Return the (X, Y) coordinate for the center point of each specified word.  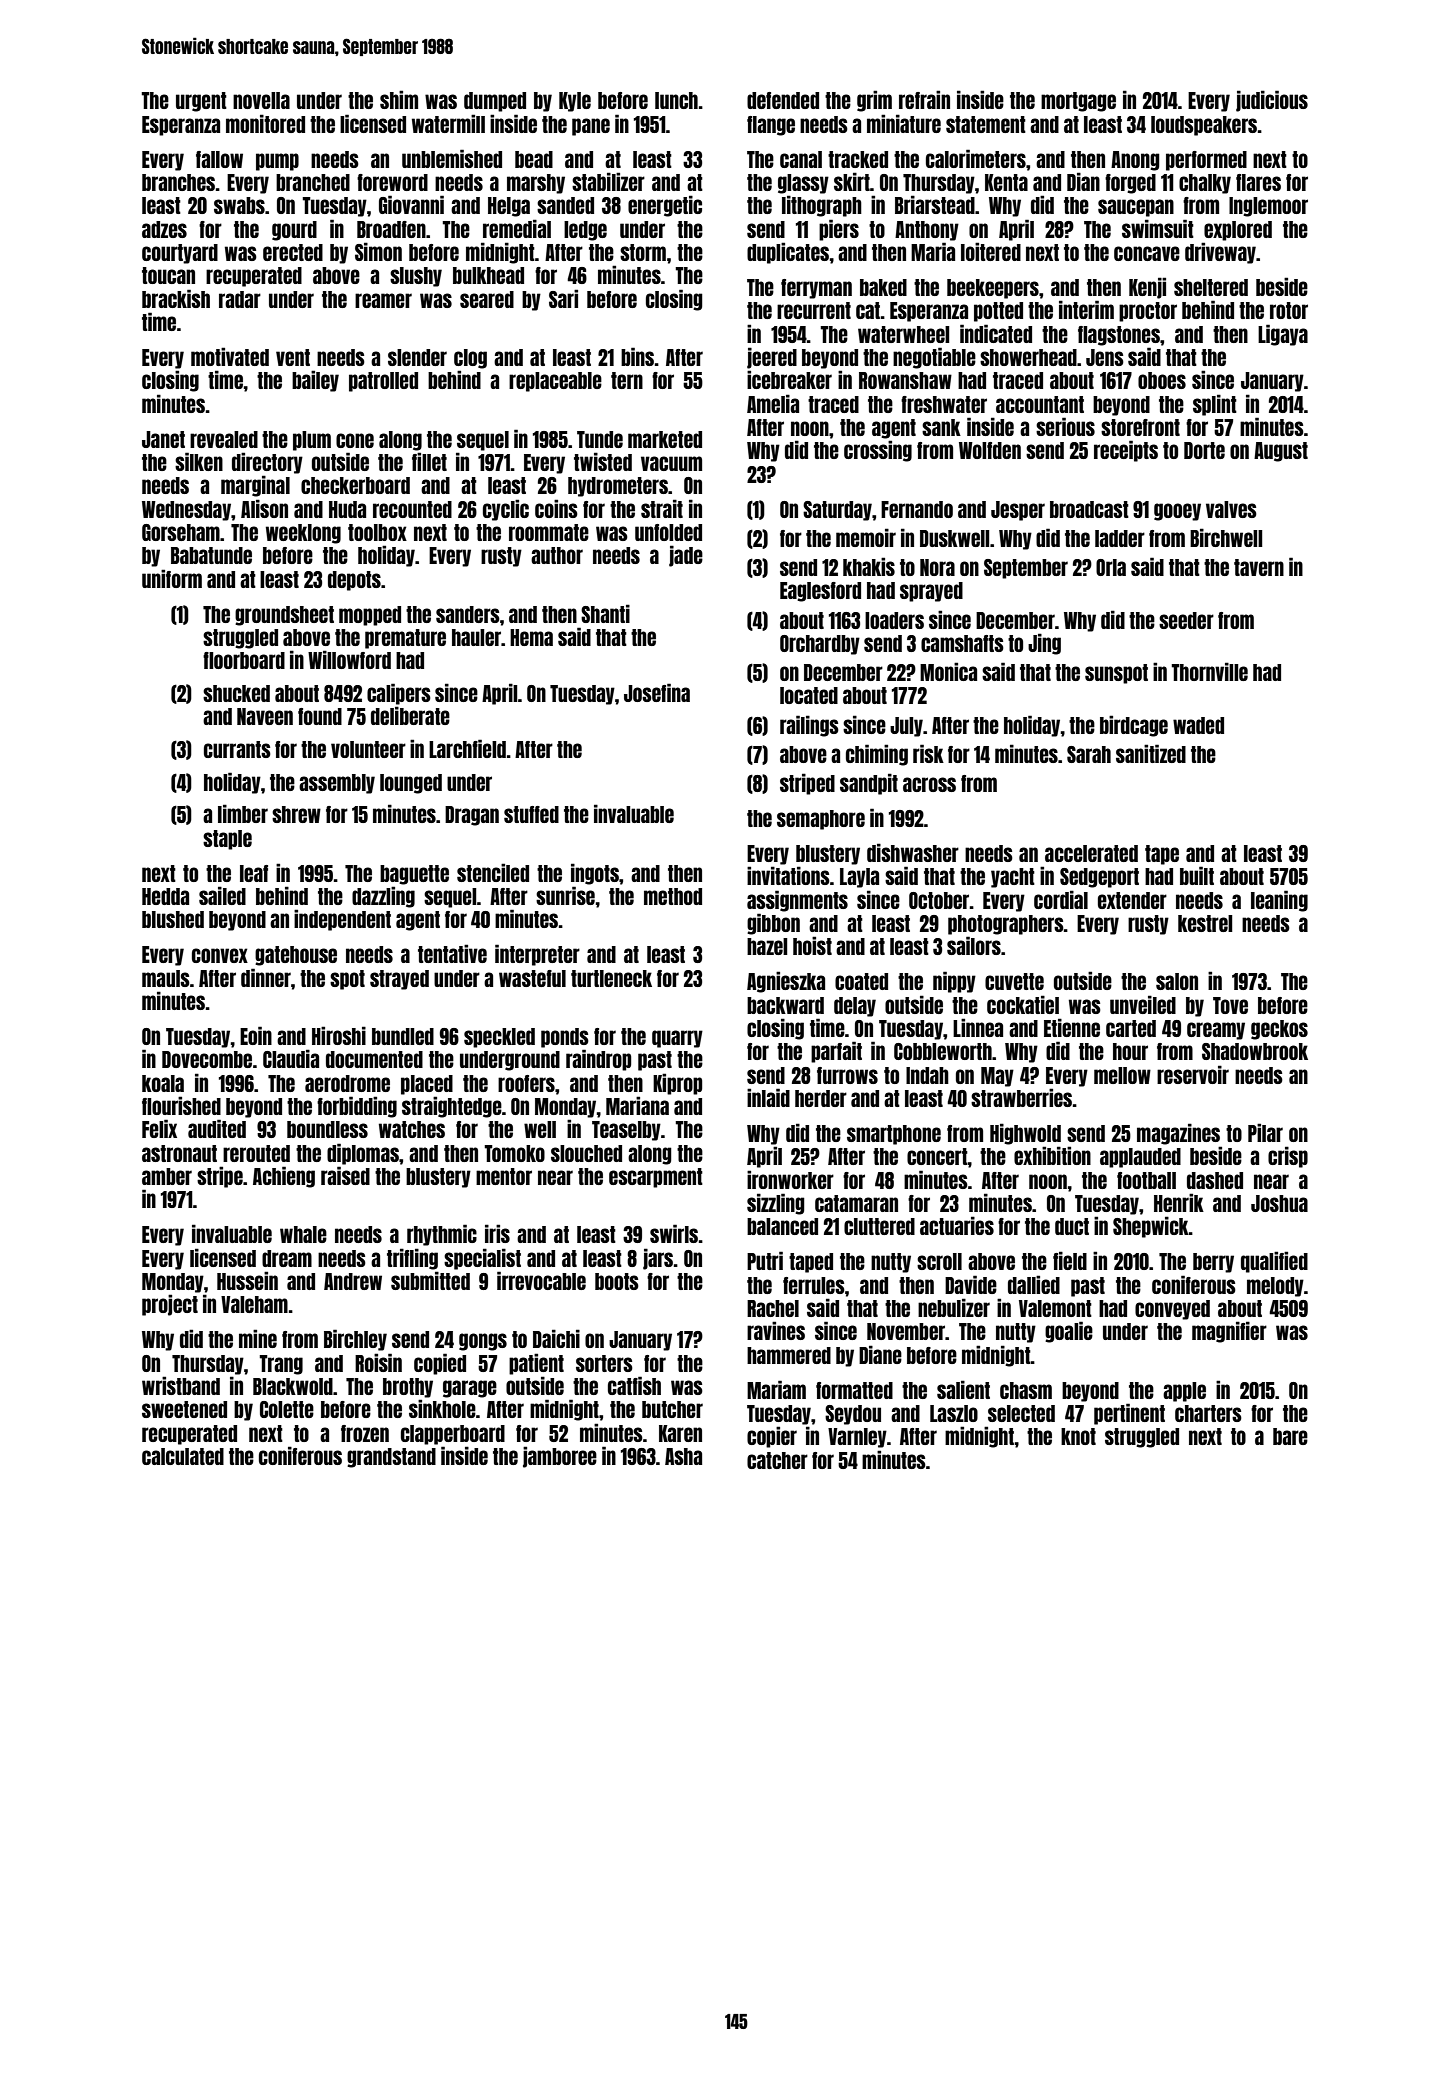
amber (167, 1176)
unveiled (1143, 1004)
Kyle (575, 102)
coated (861, 981)
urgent (201, 102)
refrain (924, 99)
